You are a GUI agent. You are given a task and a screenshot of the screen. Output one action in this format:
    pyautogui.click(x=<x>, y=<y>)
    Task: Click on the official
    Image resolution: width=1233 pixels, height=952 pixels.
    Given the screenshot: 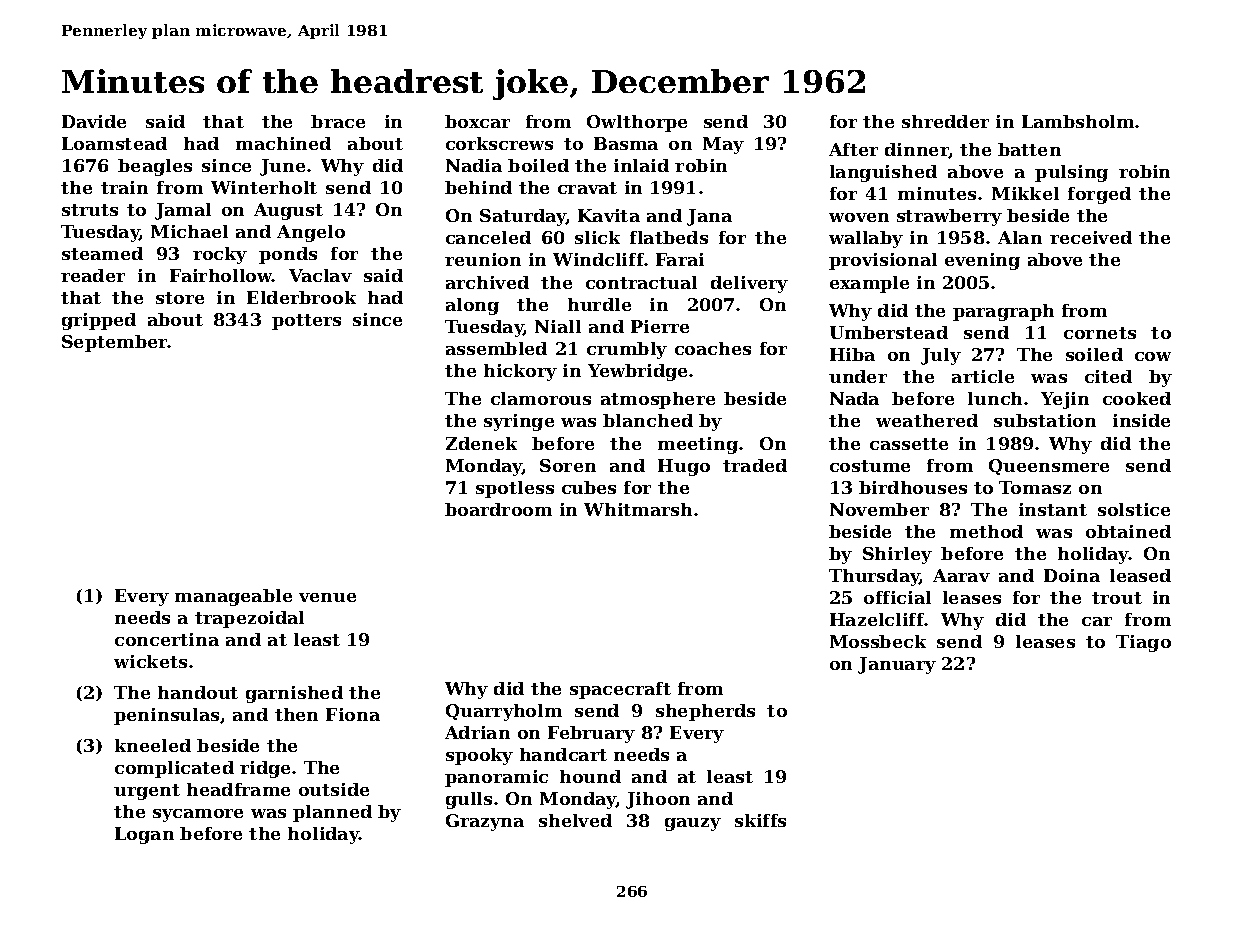 What is the action you would take?
    pyautogui.click(x=897, y=597)
